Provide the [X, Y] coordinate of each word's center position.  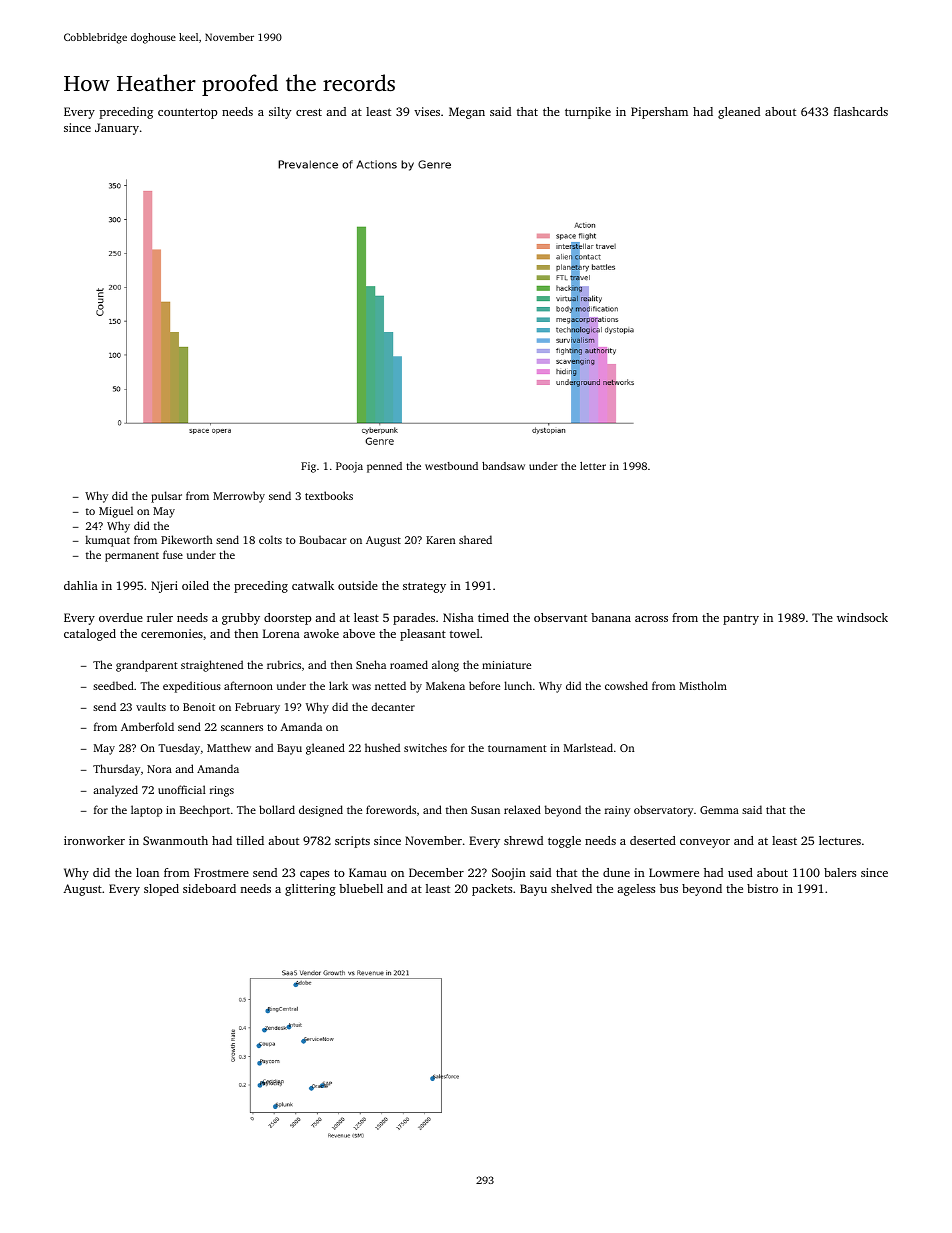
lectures [840, 840]
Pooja [349, 467]
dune [616, 872]
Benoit [199, 707]
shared [475, 539]
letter [593, 466]
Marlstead [588, 747]
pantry [741, 619]
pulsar [166, 497]
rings [222, 791]
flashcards [861, 111]
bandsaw [503, 466]
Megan [467, 113]
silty [280, 113]
